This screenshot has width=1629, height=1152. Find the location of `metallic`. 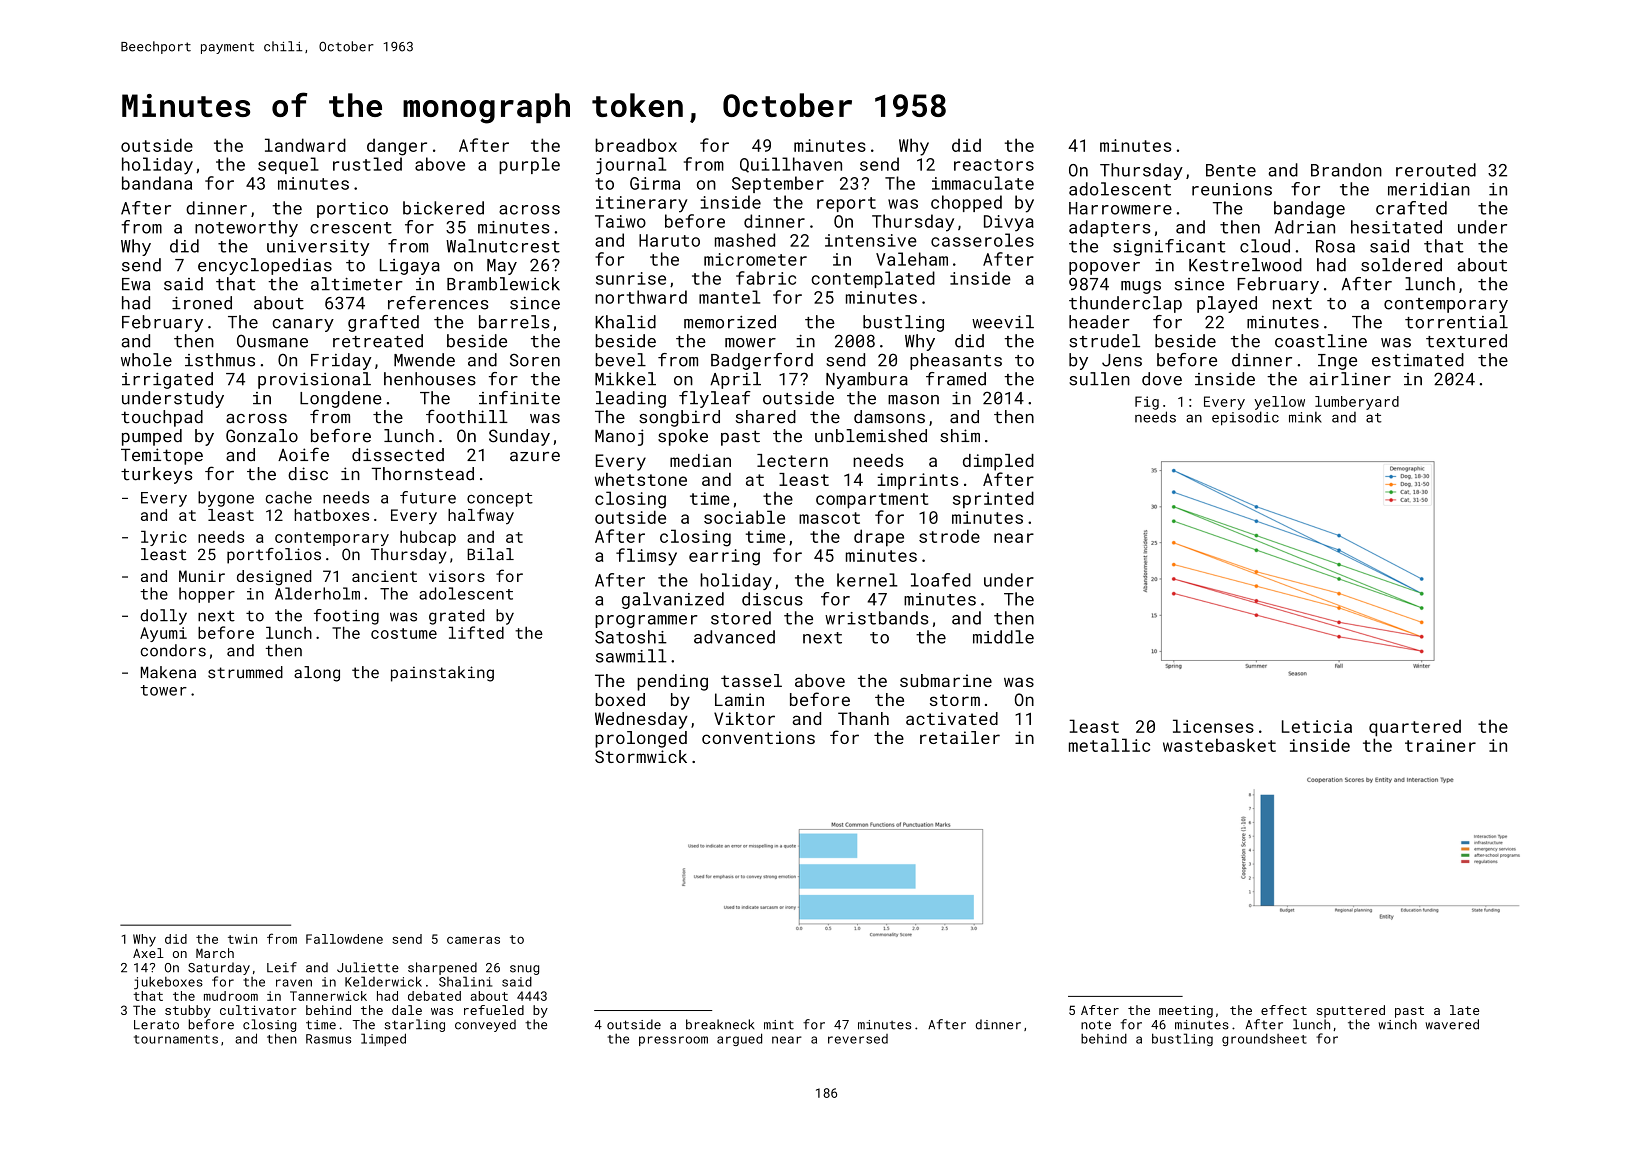

metallic is located at coordinates (1109, 745).
